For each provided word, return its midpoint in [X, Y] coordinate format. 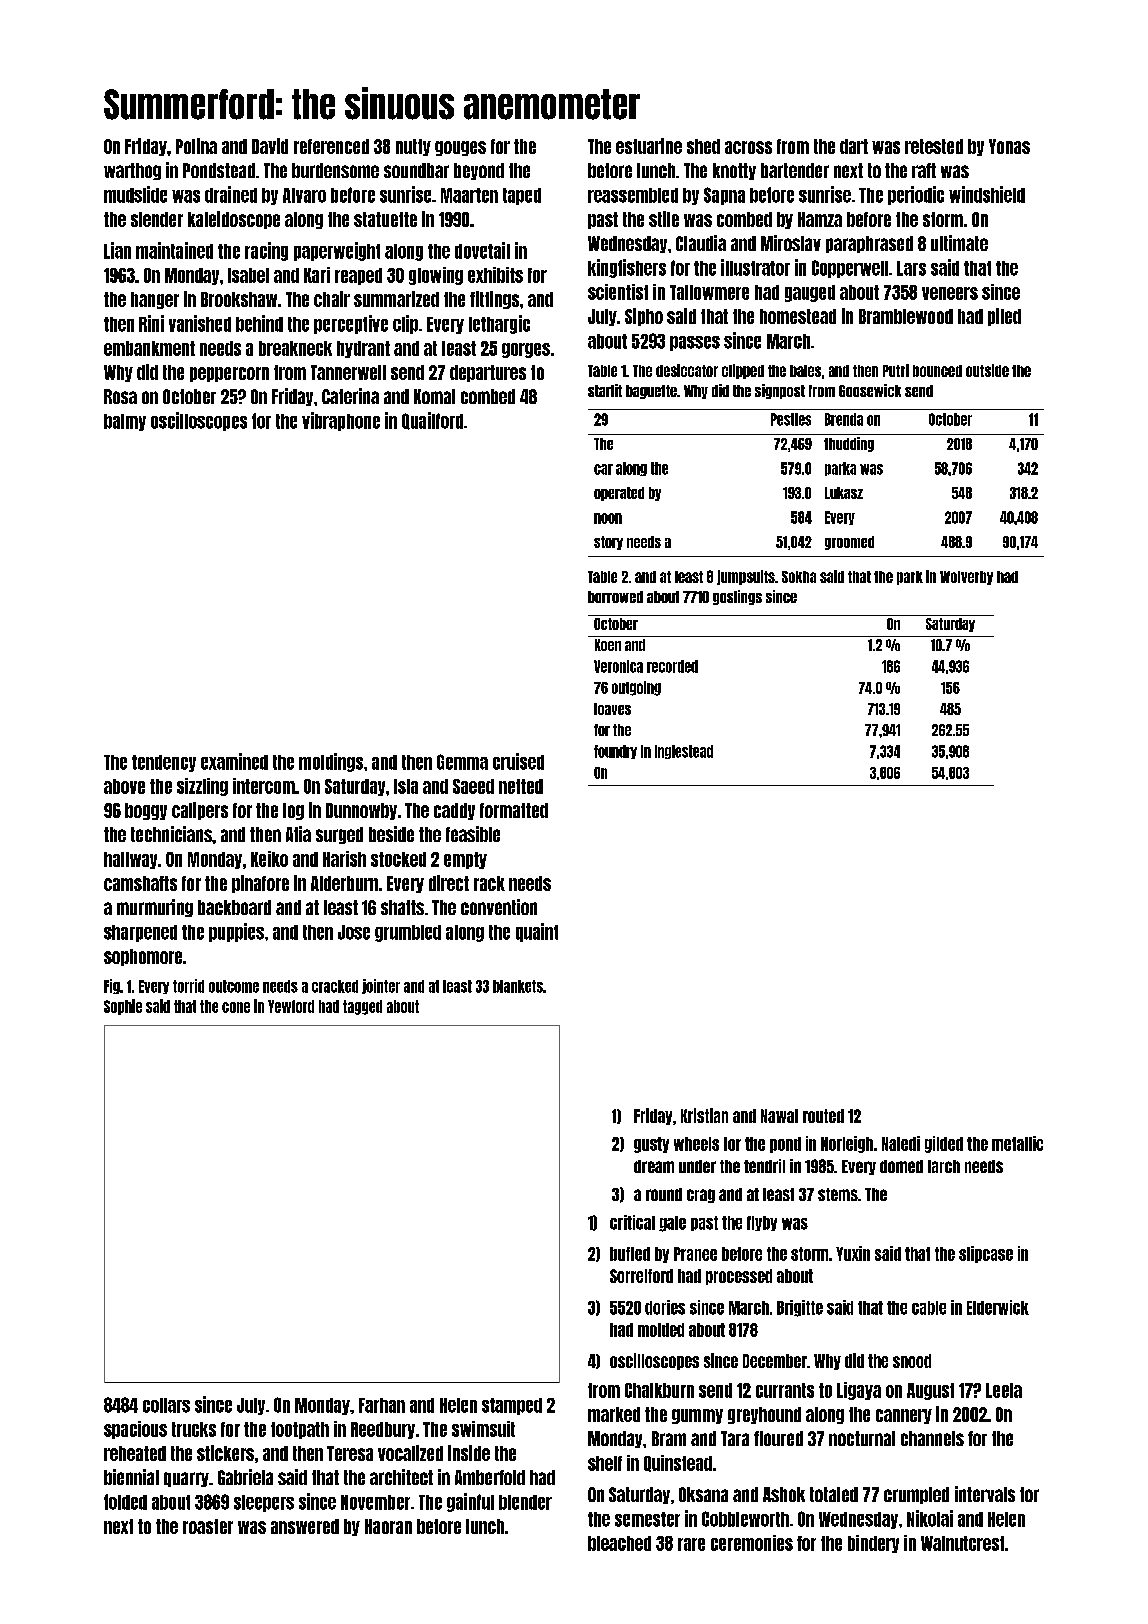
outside [987, 370]
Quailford [432, 421]
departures [488, 373]
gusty [651, 1145]
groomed [849, 543]
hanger [155, 300]
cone [236, 1007]
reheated [135, 1453]
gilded [944, 1144]
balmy [125, 422]
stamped [512, 1406]
